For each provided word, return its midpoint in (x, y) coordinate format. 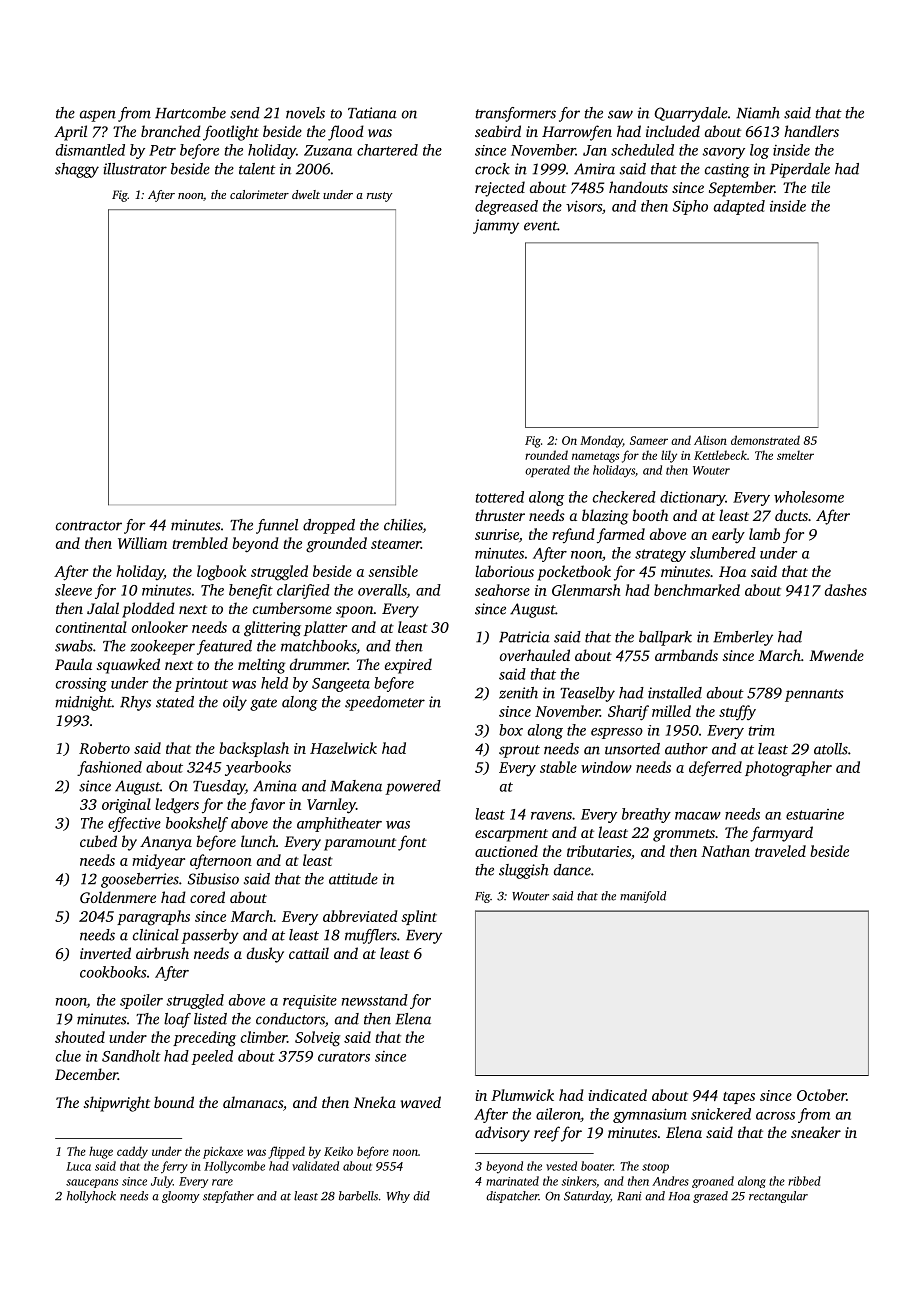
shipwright (117, 1104)
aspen (98, 116)
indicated (617, 1095)
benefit (251, 591)
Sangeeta (341, 685)
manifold (643, 897)
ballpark (665, 638)
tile (820, 187)
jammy (496, 226)
